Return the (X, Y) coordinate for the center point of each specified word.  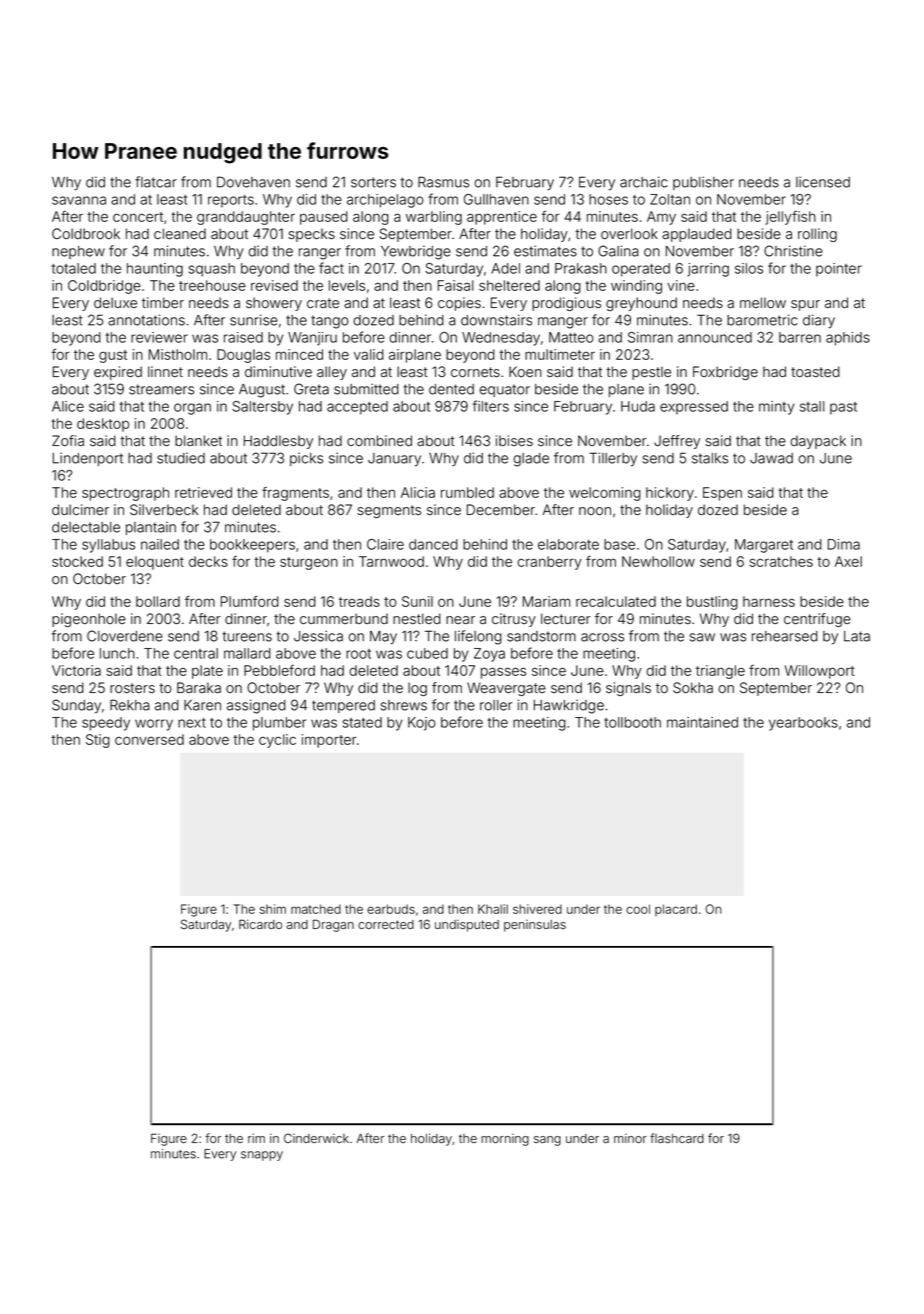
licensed (823, 182)
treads (359, 601)
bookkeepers (252, 546)
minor (630, 1138)
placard (676, 910)
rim (256, 1138)
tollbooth (632, 722)
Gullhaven (496, 199)
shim (273, 909)
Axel (848, 561)
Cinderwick (316, 1138)
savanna (79, 200)
